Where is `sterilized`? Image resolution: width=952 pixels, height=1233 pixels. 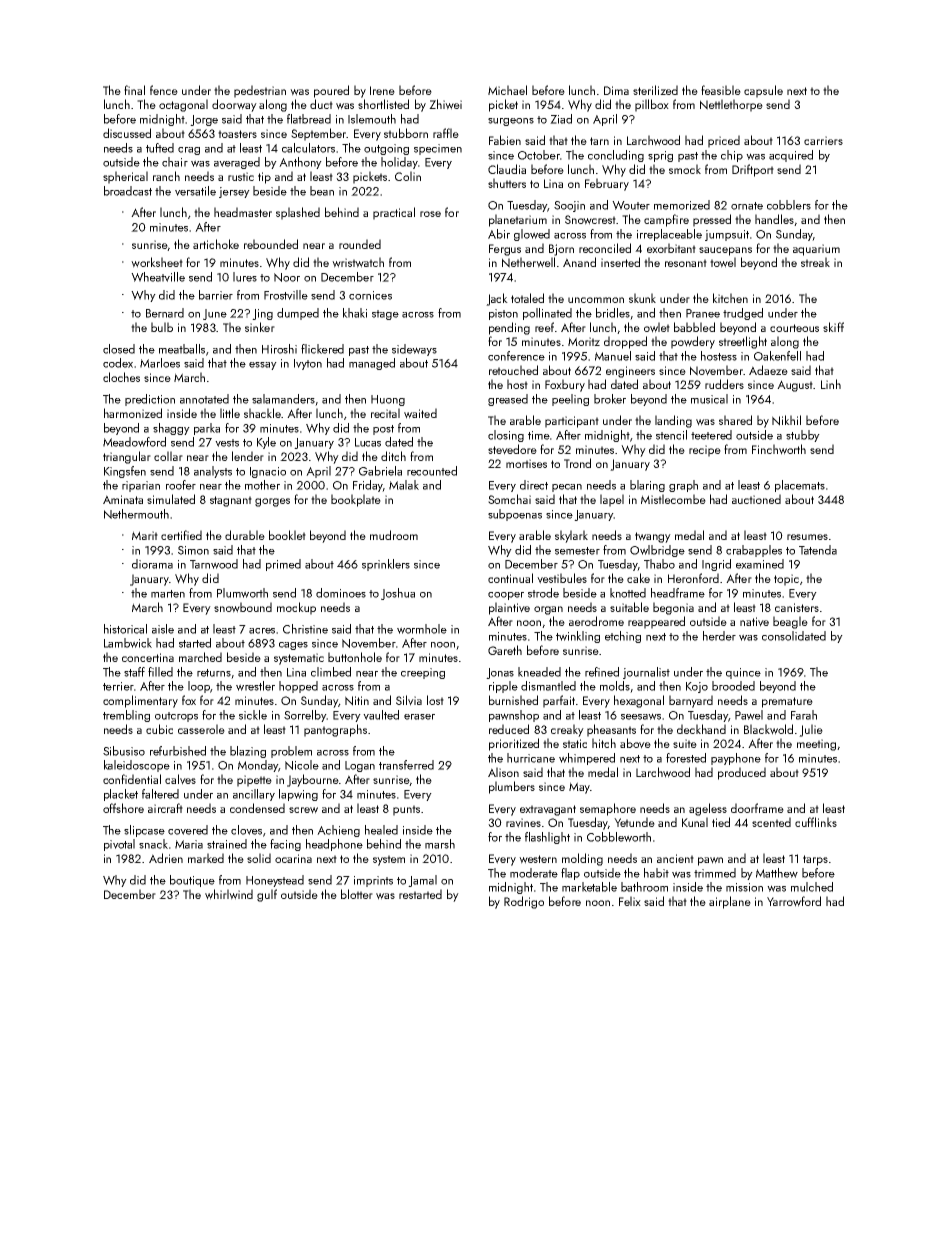
sterilized is located at coordinates (655, 90).
